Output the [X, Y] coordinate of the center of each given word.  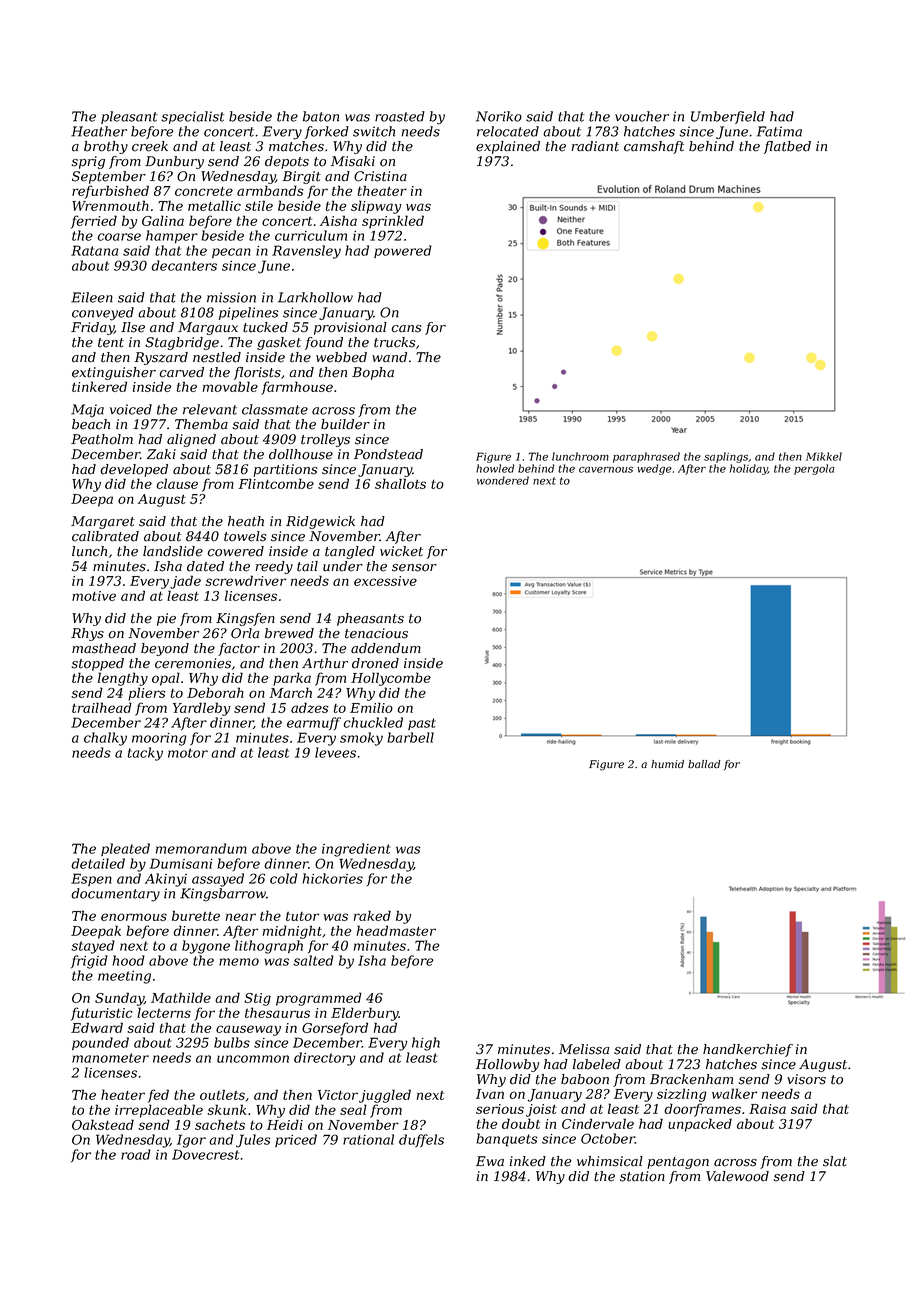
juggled [385, 1096]
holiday [749, 469]
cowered [235, 551]
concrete [204, 191]
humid [667, 764]
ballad [704, 764]
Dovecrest [205, 1154]
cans [406, 329]
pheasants [370, 619]
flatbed [787, 147]
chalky [105, 739]
